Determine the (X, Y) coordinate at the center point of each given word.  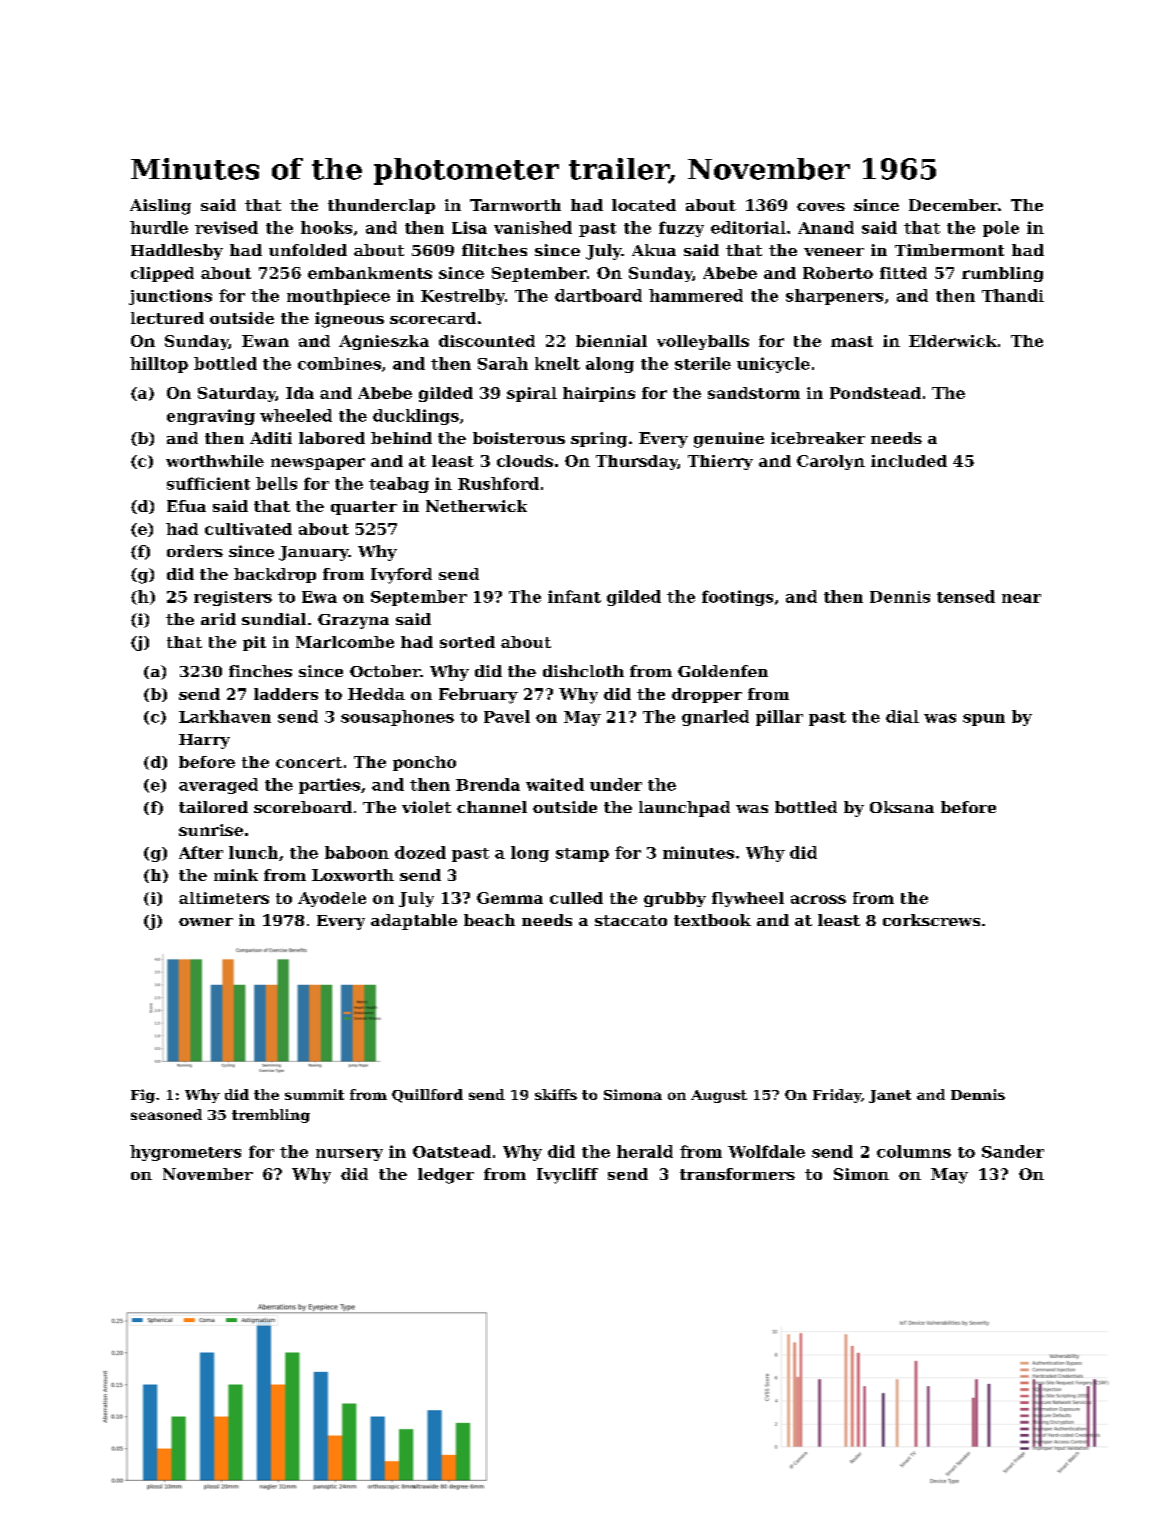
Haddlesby (177, 252)
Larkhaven (225, 716)
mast (852, 341)
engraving (211, 417)
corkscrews (931, 920)
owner (206, 922)
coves (821, 207)
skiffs (556, 1094)
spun (984, 720)
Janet (890, 1096)
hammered (696, 295)
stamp (582, 855)
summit (314, 1094)
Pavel (507, 716)
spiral (532, 394)
